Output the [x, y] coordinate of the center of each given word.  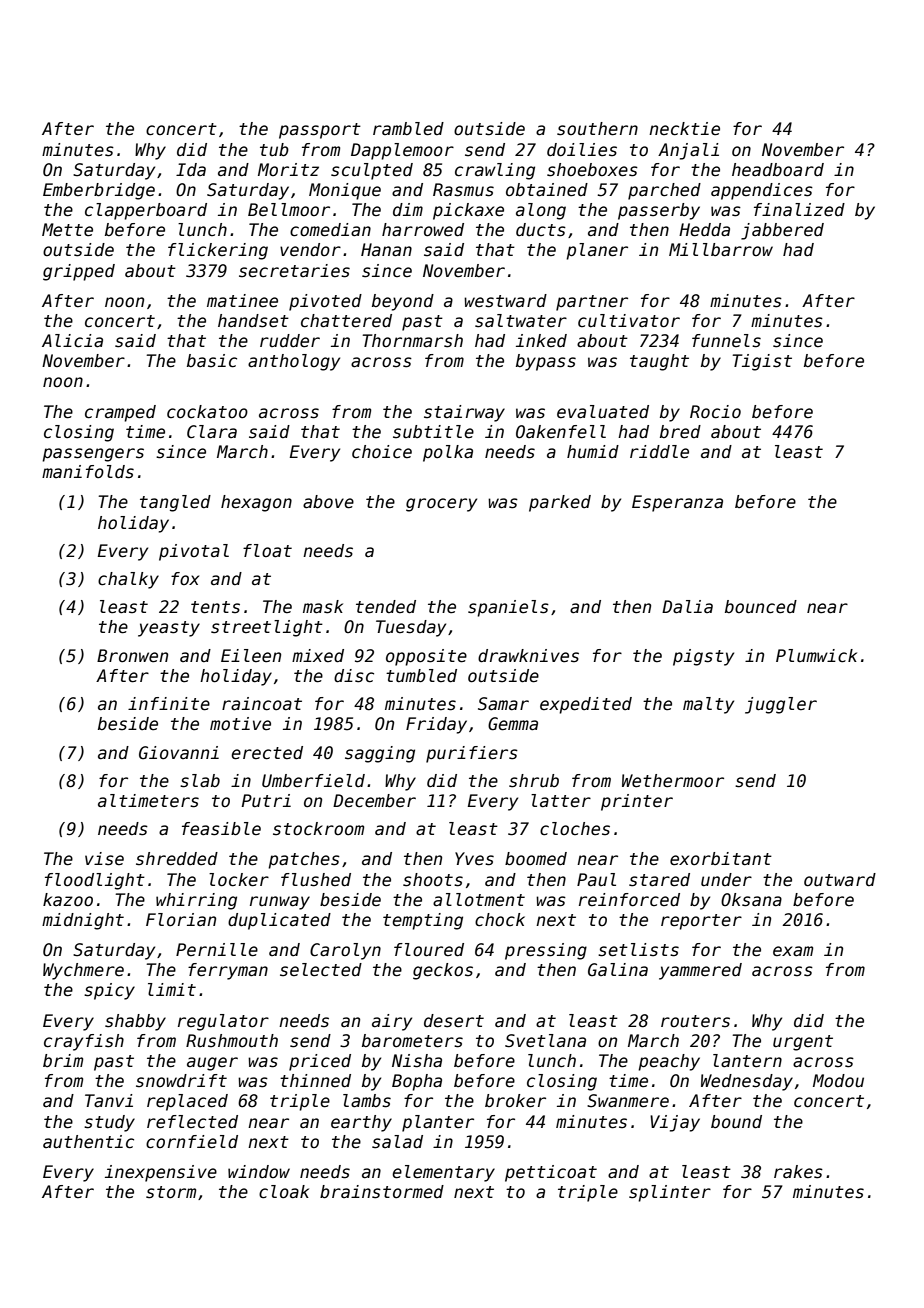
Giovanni [179, 753]
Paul [596, 880]
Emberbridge [99, 191]
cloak [284, 1192]
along [541, 211]
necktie [684, 129]
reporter [701, 922]
